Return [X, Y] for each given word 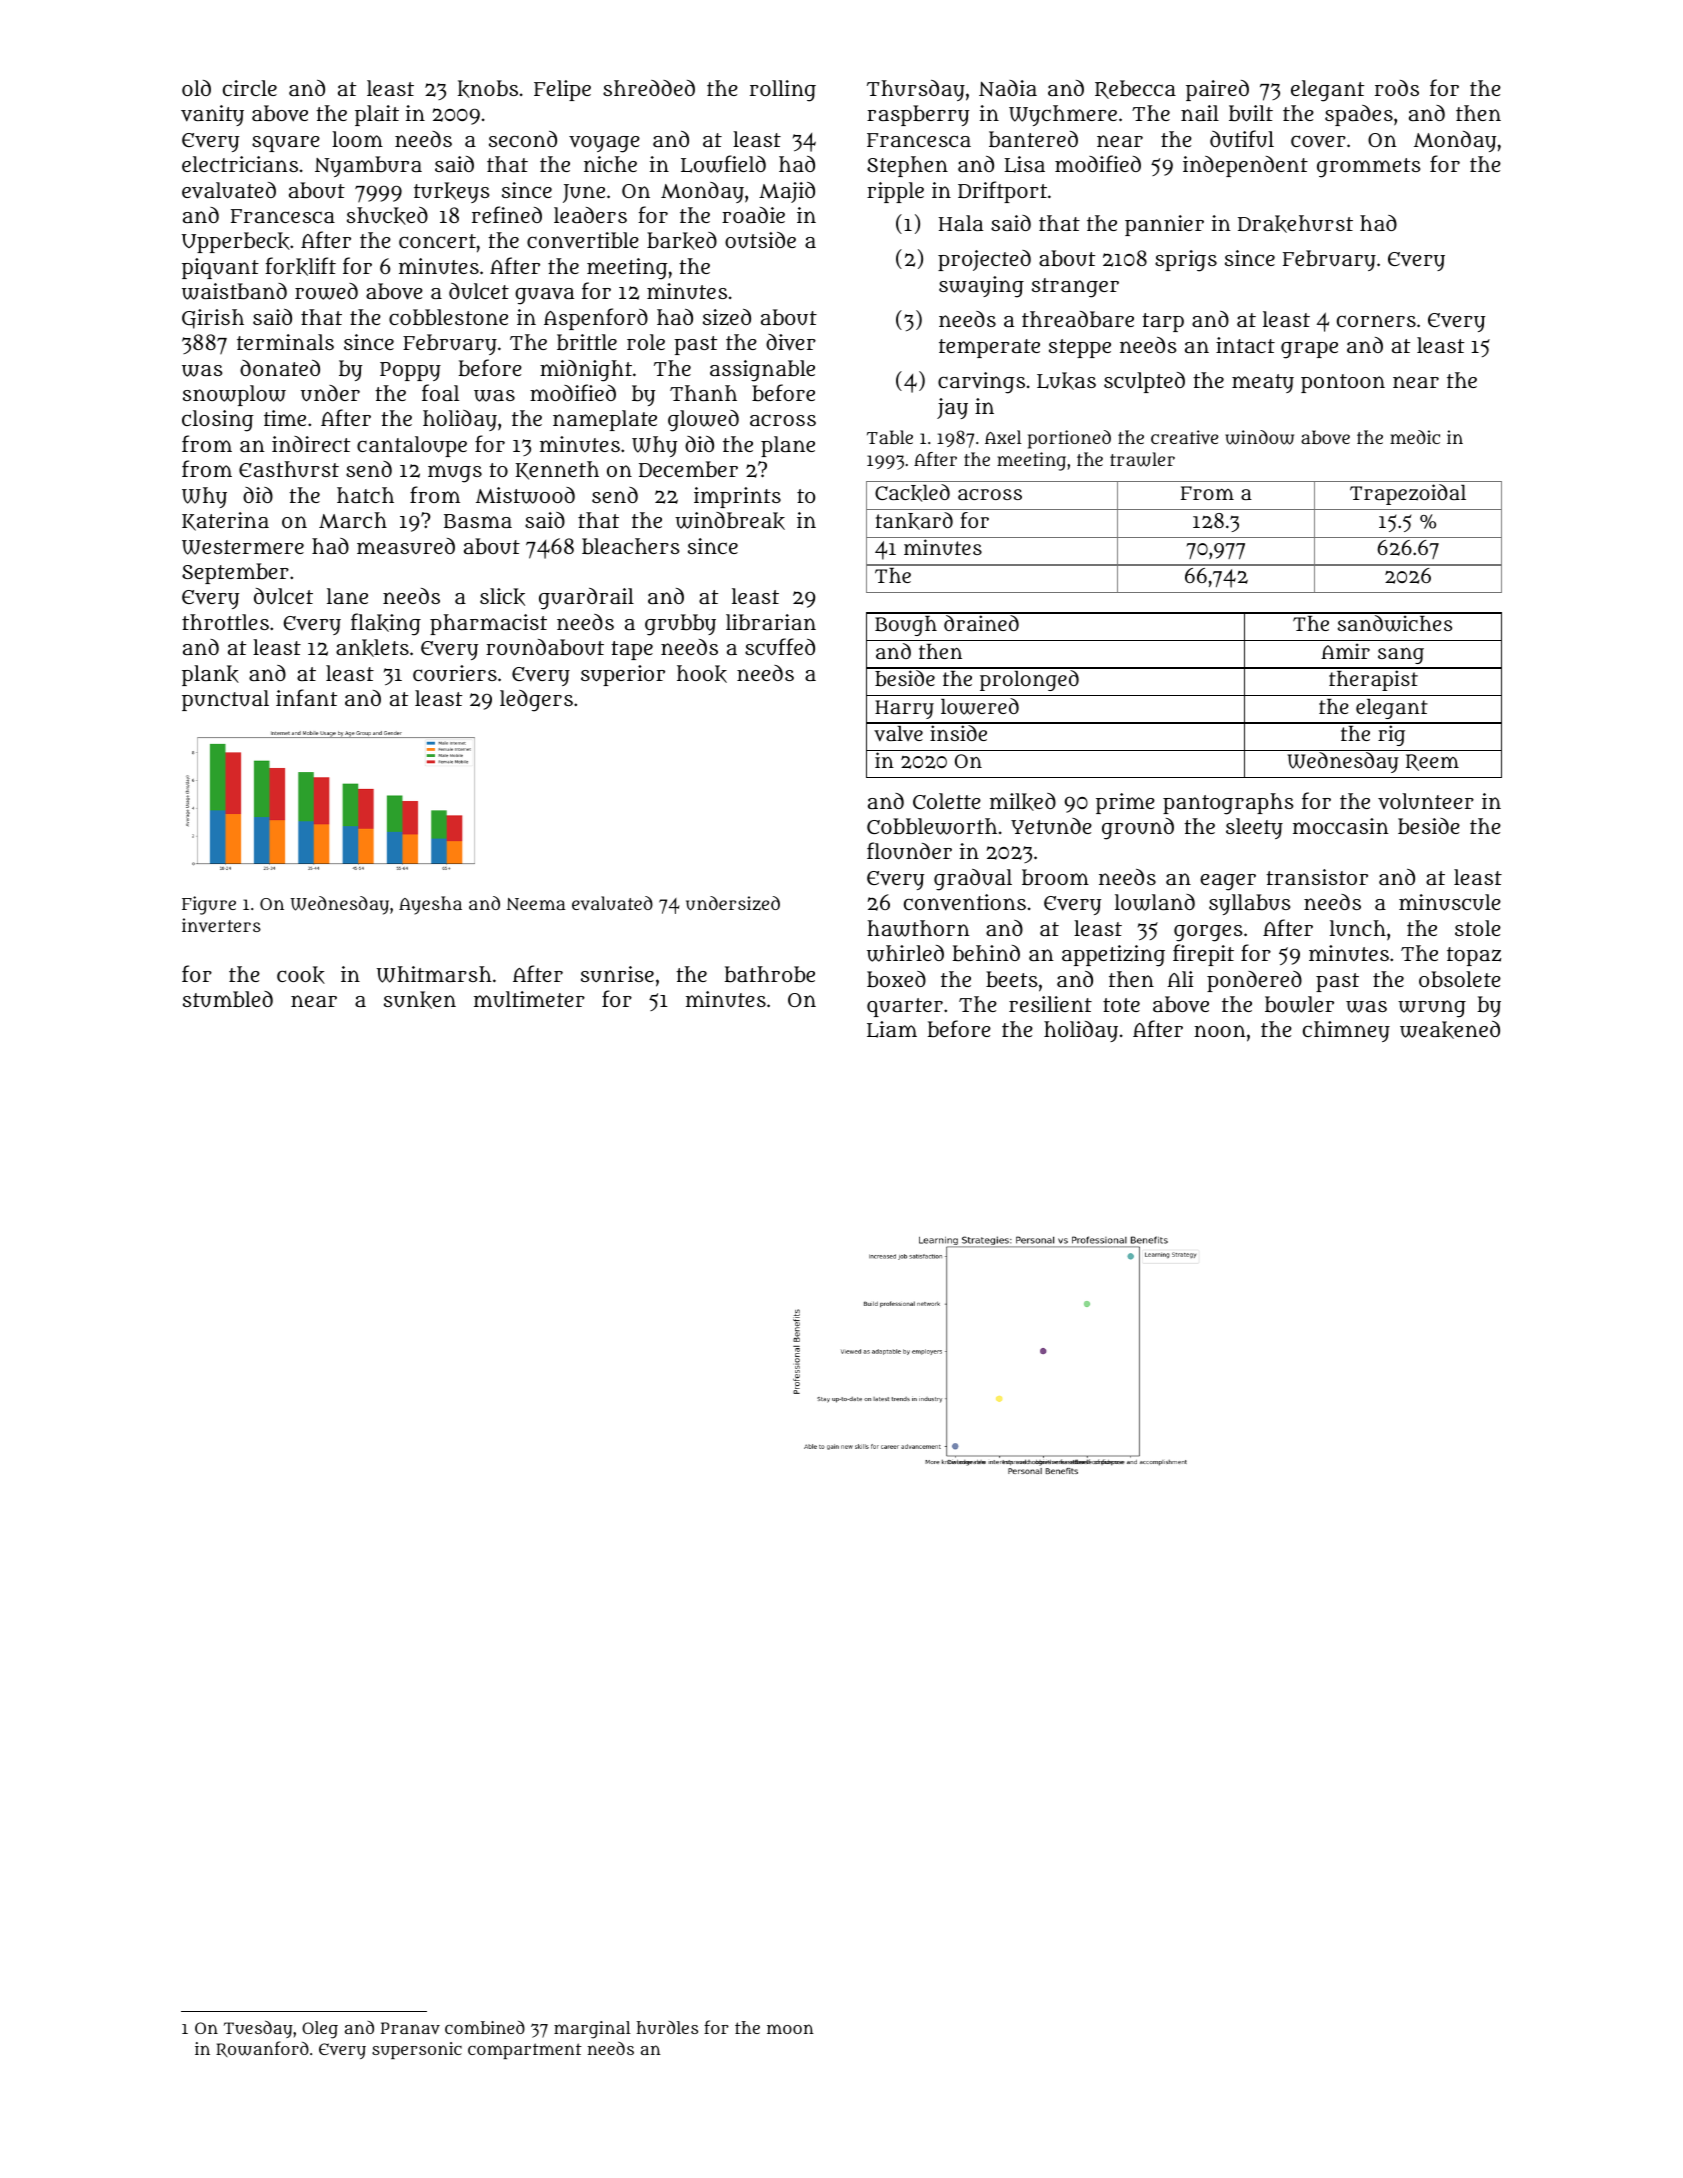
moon [790, 2029]
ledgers [536, 701]
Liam [892, 1029]
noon [1220, 1031]
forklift [300, 266]
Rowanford [262, 2049]
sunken [420, 1000]
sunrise [617, 974]
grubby [680, 625]
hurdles [667, 2027]
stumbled [228, 999]
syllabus [1249, 904]
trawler [1142, 459]
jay [952, 408]
